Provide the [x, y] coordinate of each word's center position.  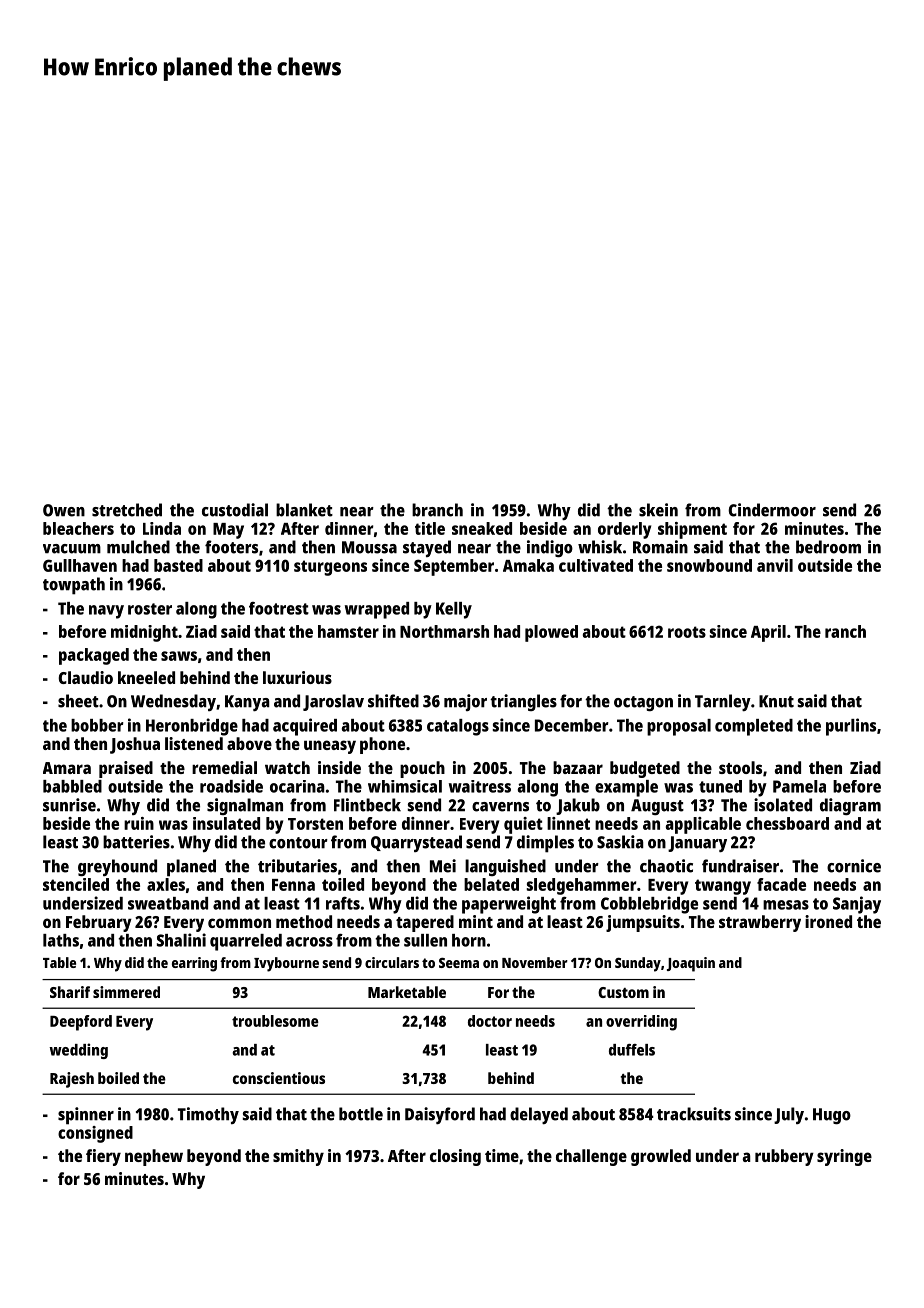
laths [61, 940]
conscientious [279, 1078]
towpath [74, 586]
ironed [828, 921]
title [430, 528]
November [535, 962]
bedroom [828, 547]
